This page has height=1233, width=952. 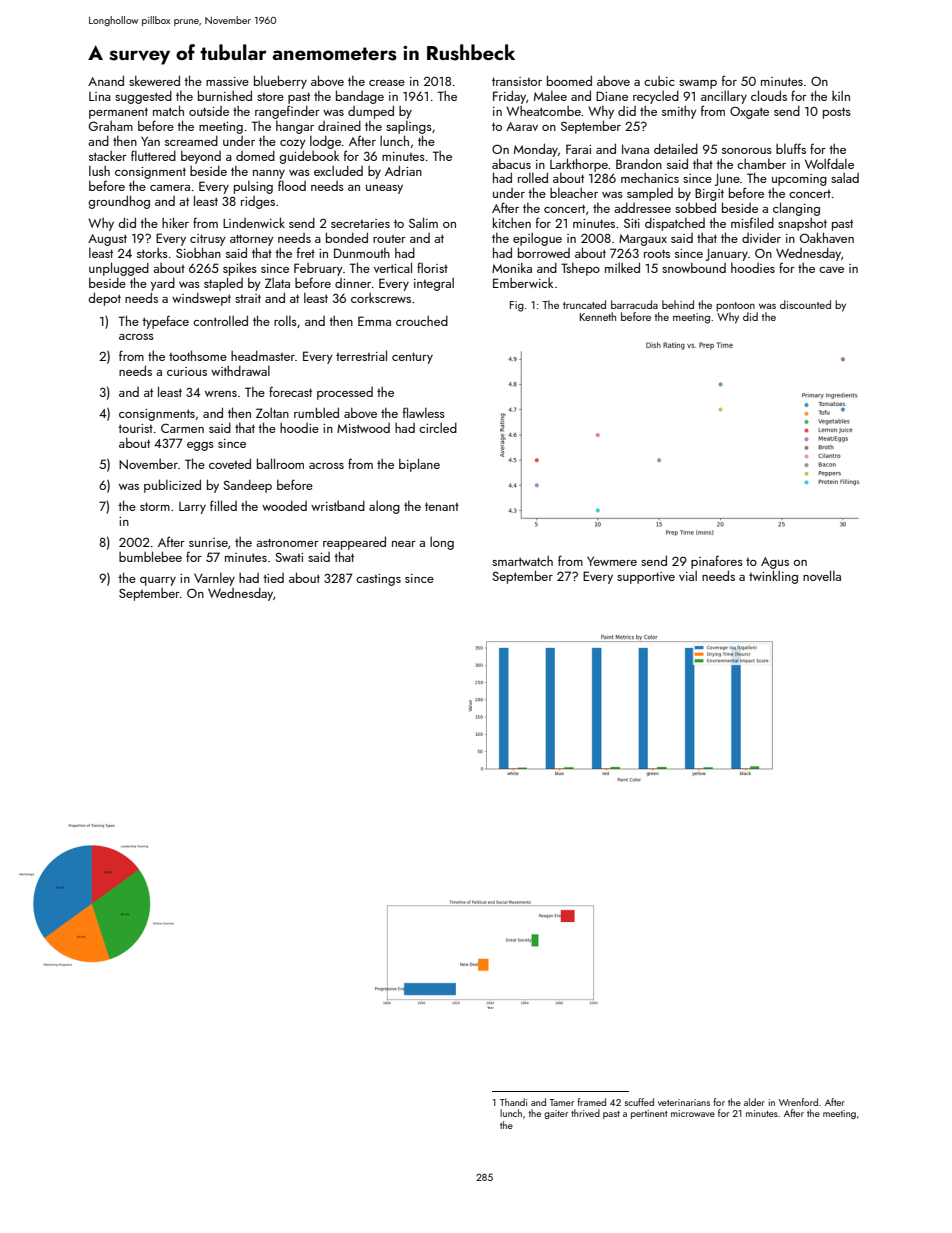 What do you see at coordinates (659, 81) in the page?
I see `cubic` at bounding box center [659, 81].
